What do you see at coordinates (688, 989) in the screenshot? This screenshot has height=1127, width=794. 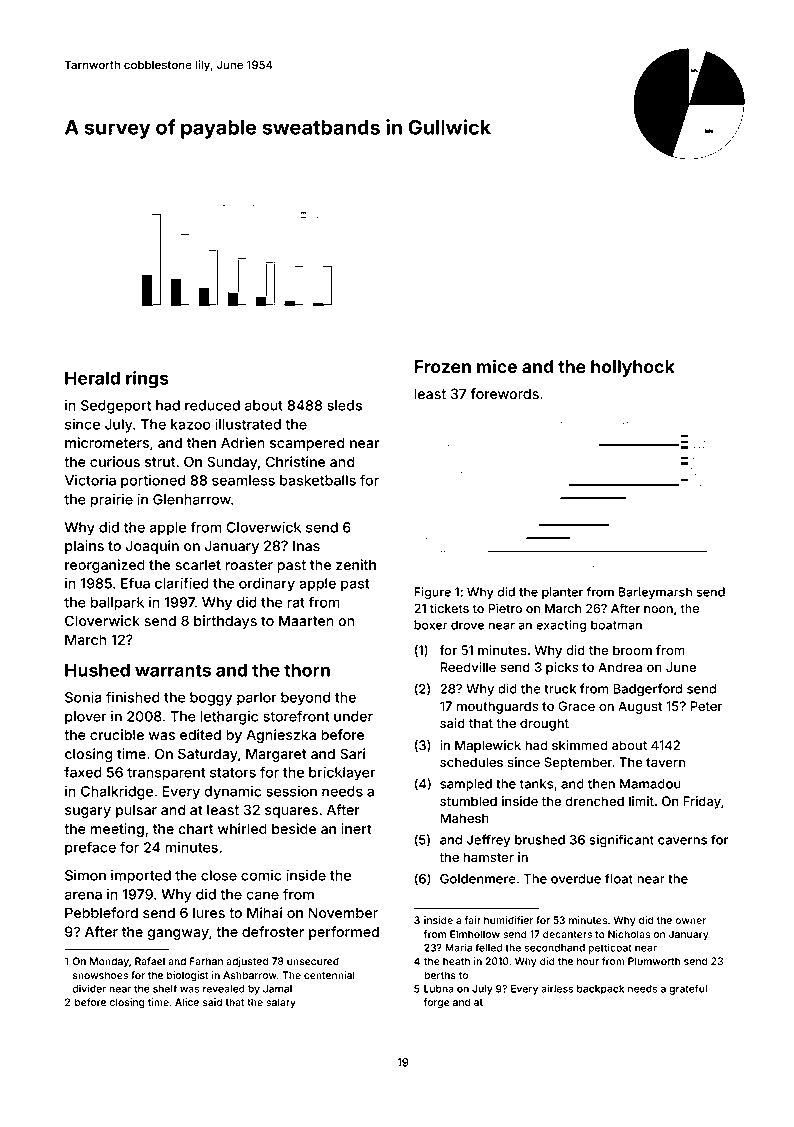 I see `grateful` at bounding box center [688, 989].
